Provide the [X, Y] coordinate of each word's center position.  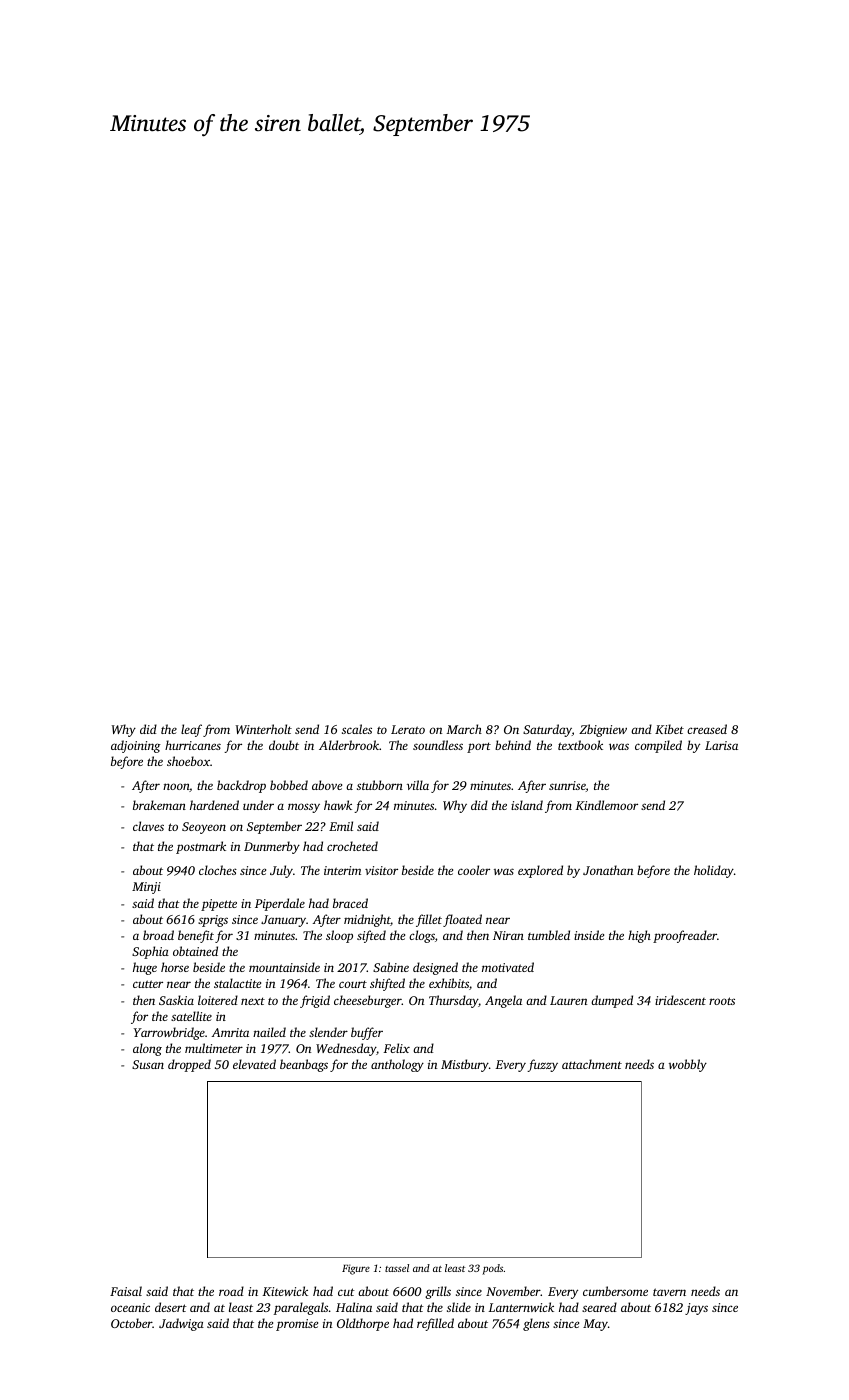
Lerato [408, 729]
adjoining [136, 746]
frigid [315, 1001]
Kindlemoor [606, 805]
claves [148, 826]
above [327, 785]
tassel [397, 1268]
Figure [356, 1269]
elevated [254, 1064]
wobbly [688, 1065]
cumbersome [615, 1291]
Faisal [126, 1291]
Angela [503, 1001]
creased [707, 729]
